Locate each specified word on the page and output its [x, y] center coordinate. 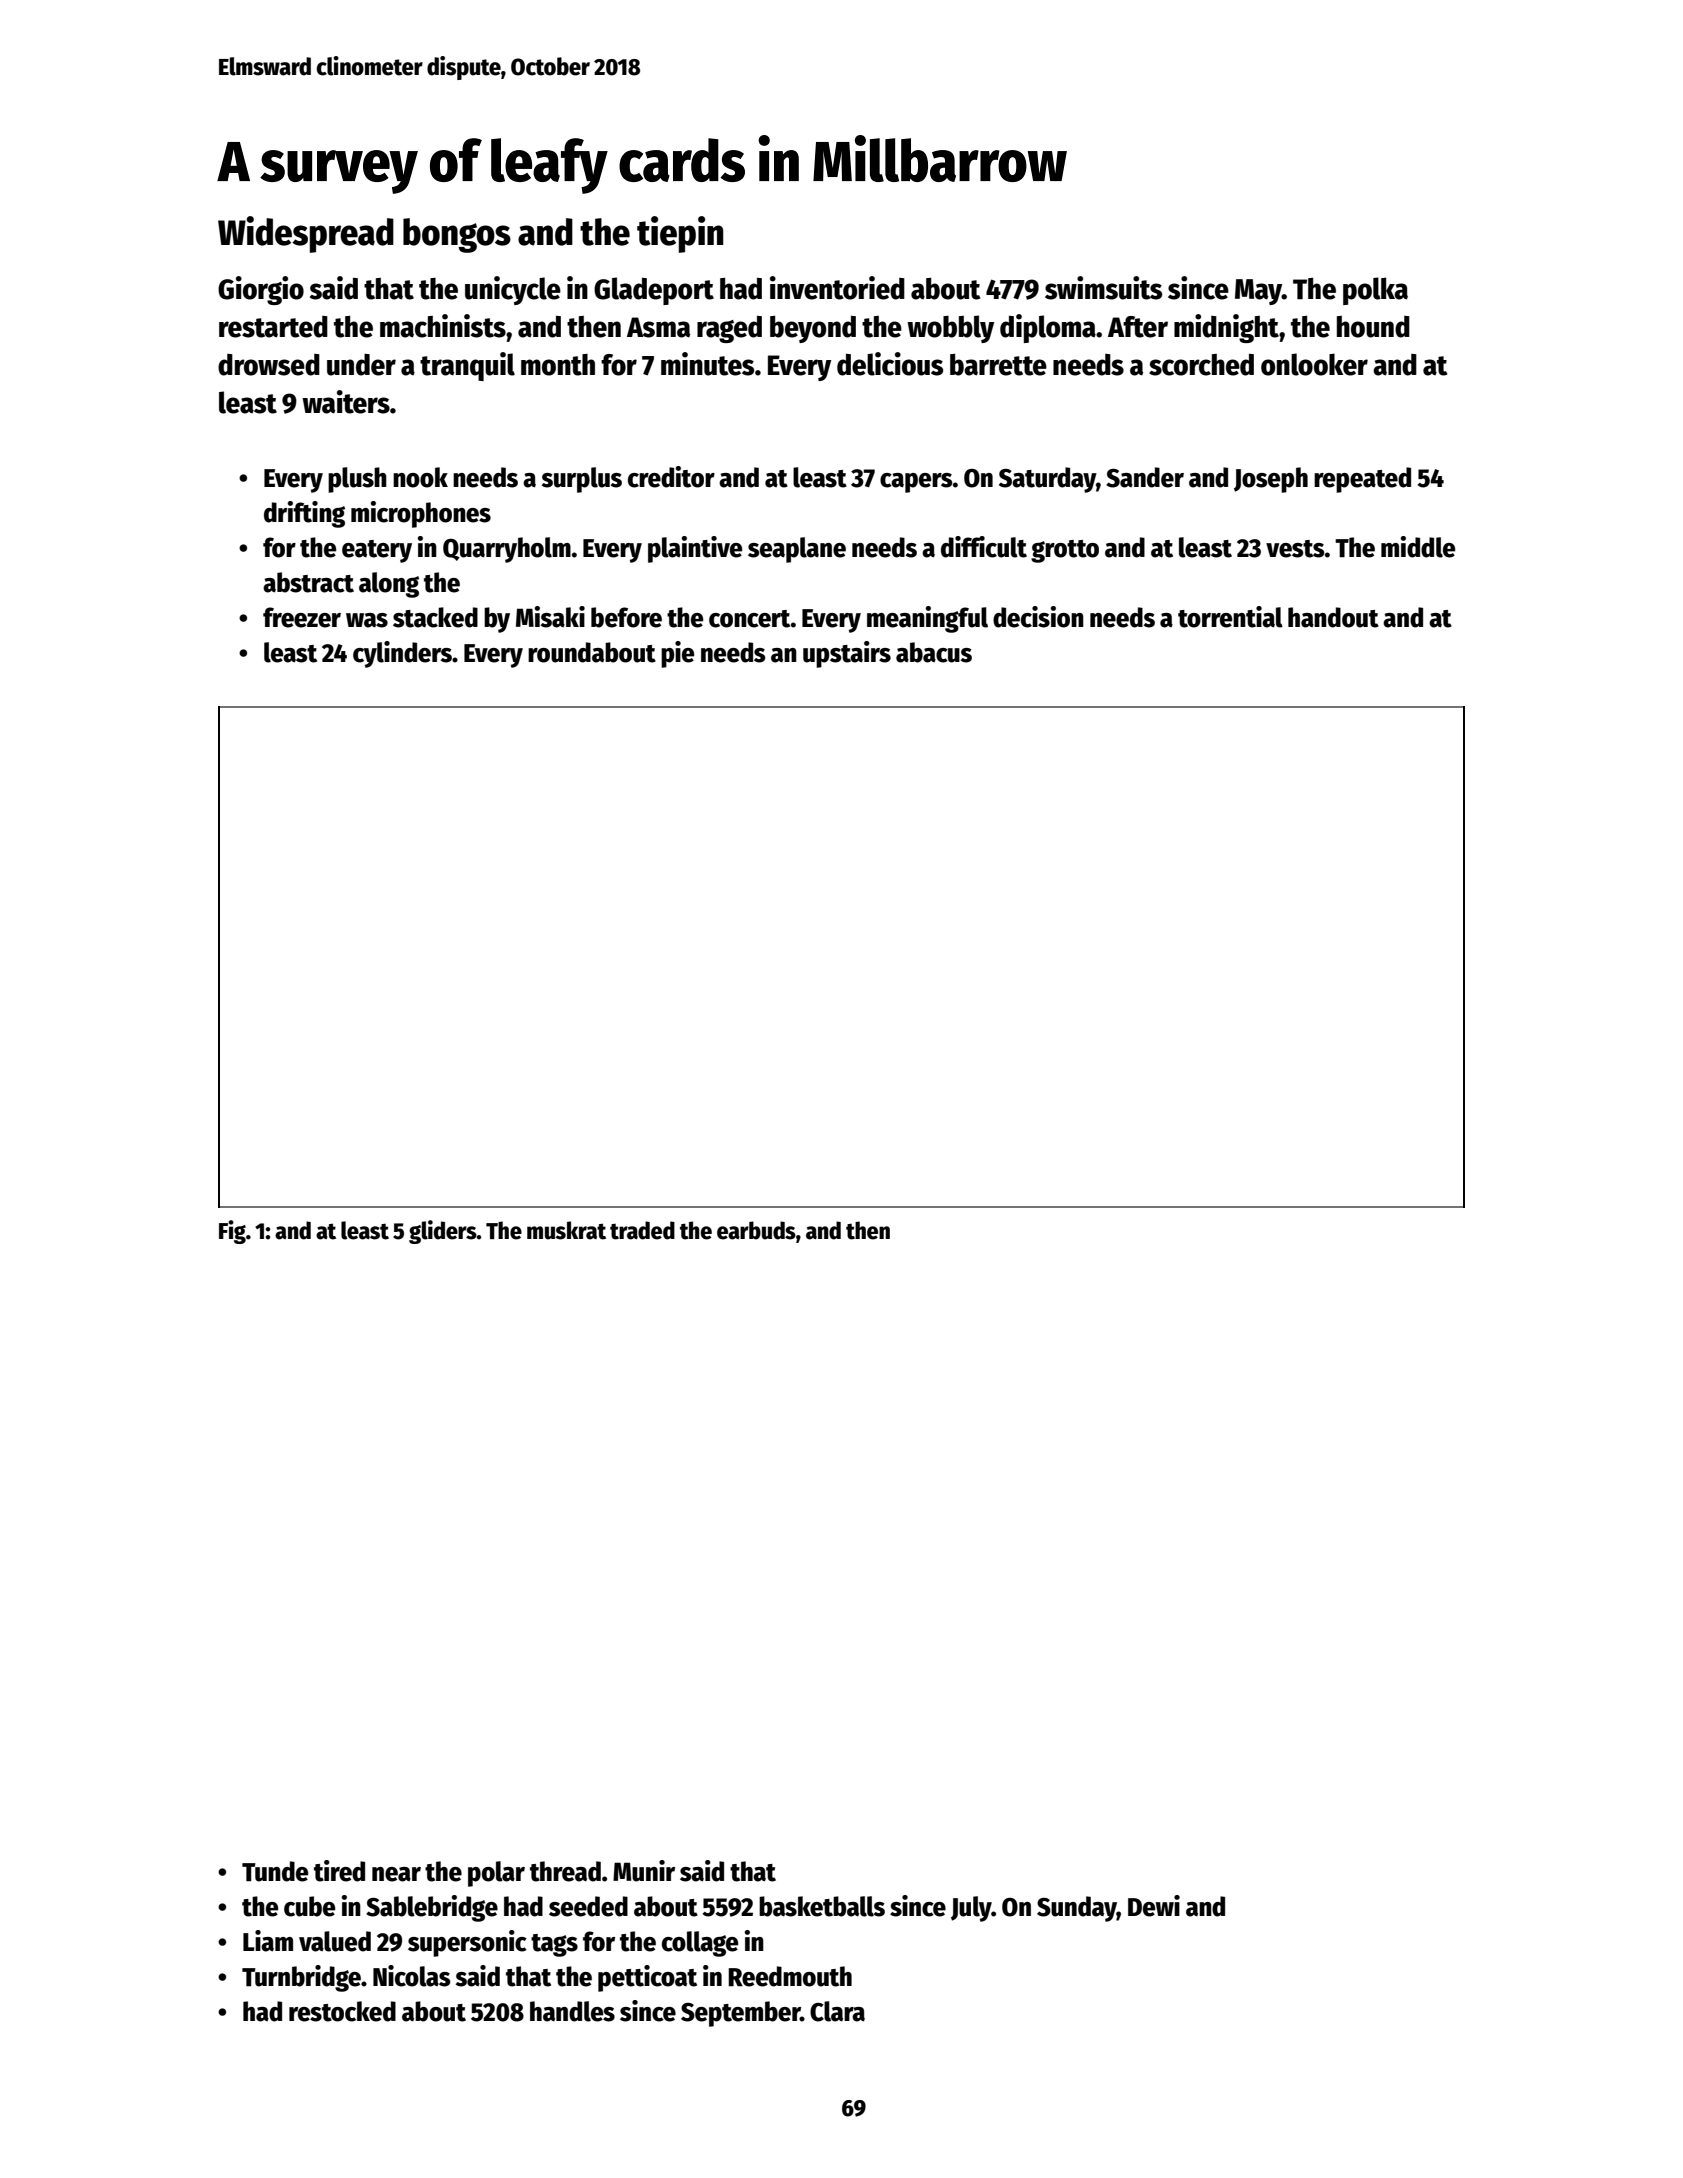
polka [1375, 291]
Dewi [1154, 1906]
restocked [342, 2011]
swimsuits [1103, 288]
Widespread [306, 234]
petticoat [647, 1978]
